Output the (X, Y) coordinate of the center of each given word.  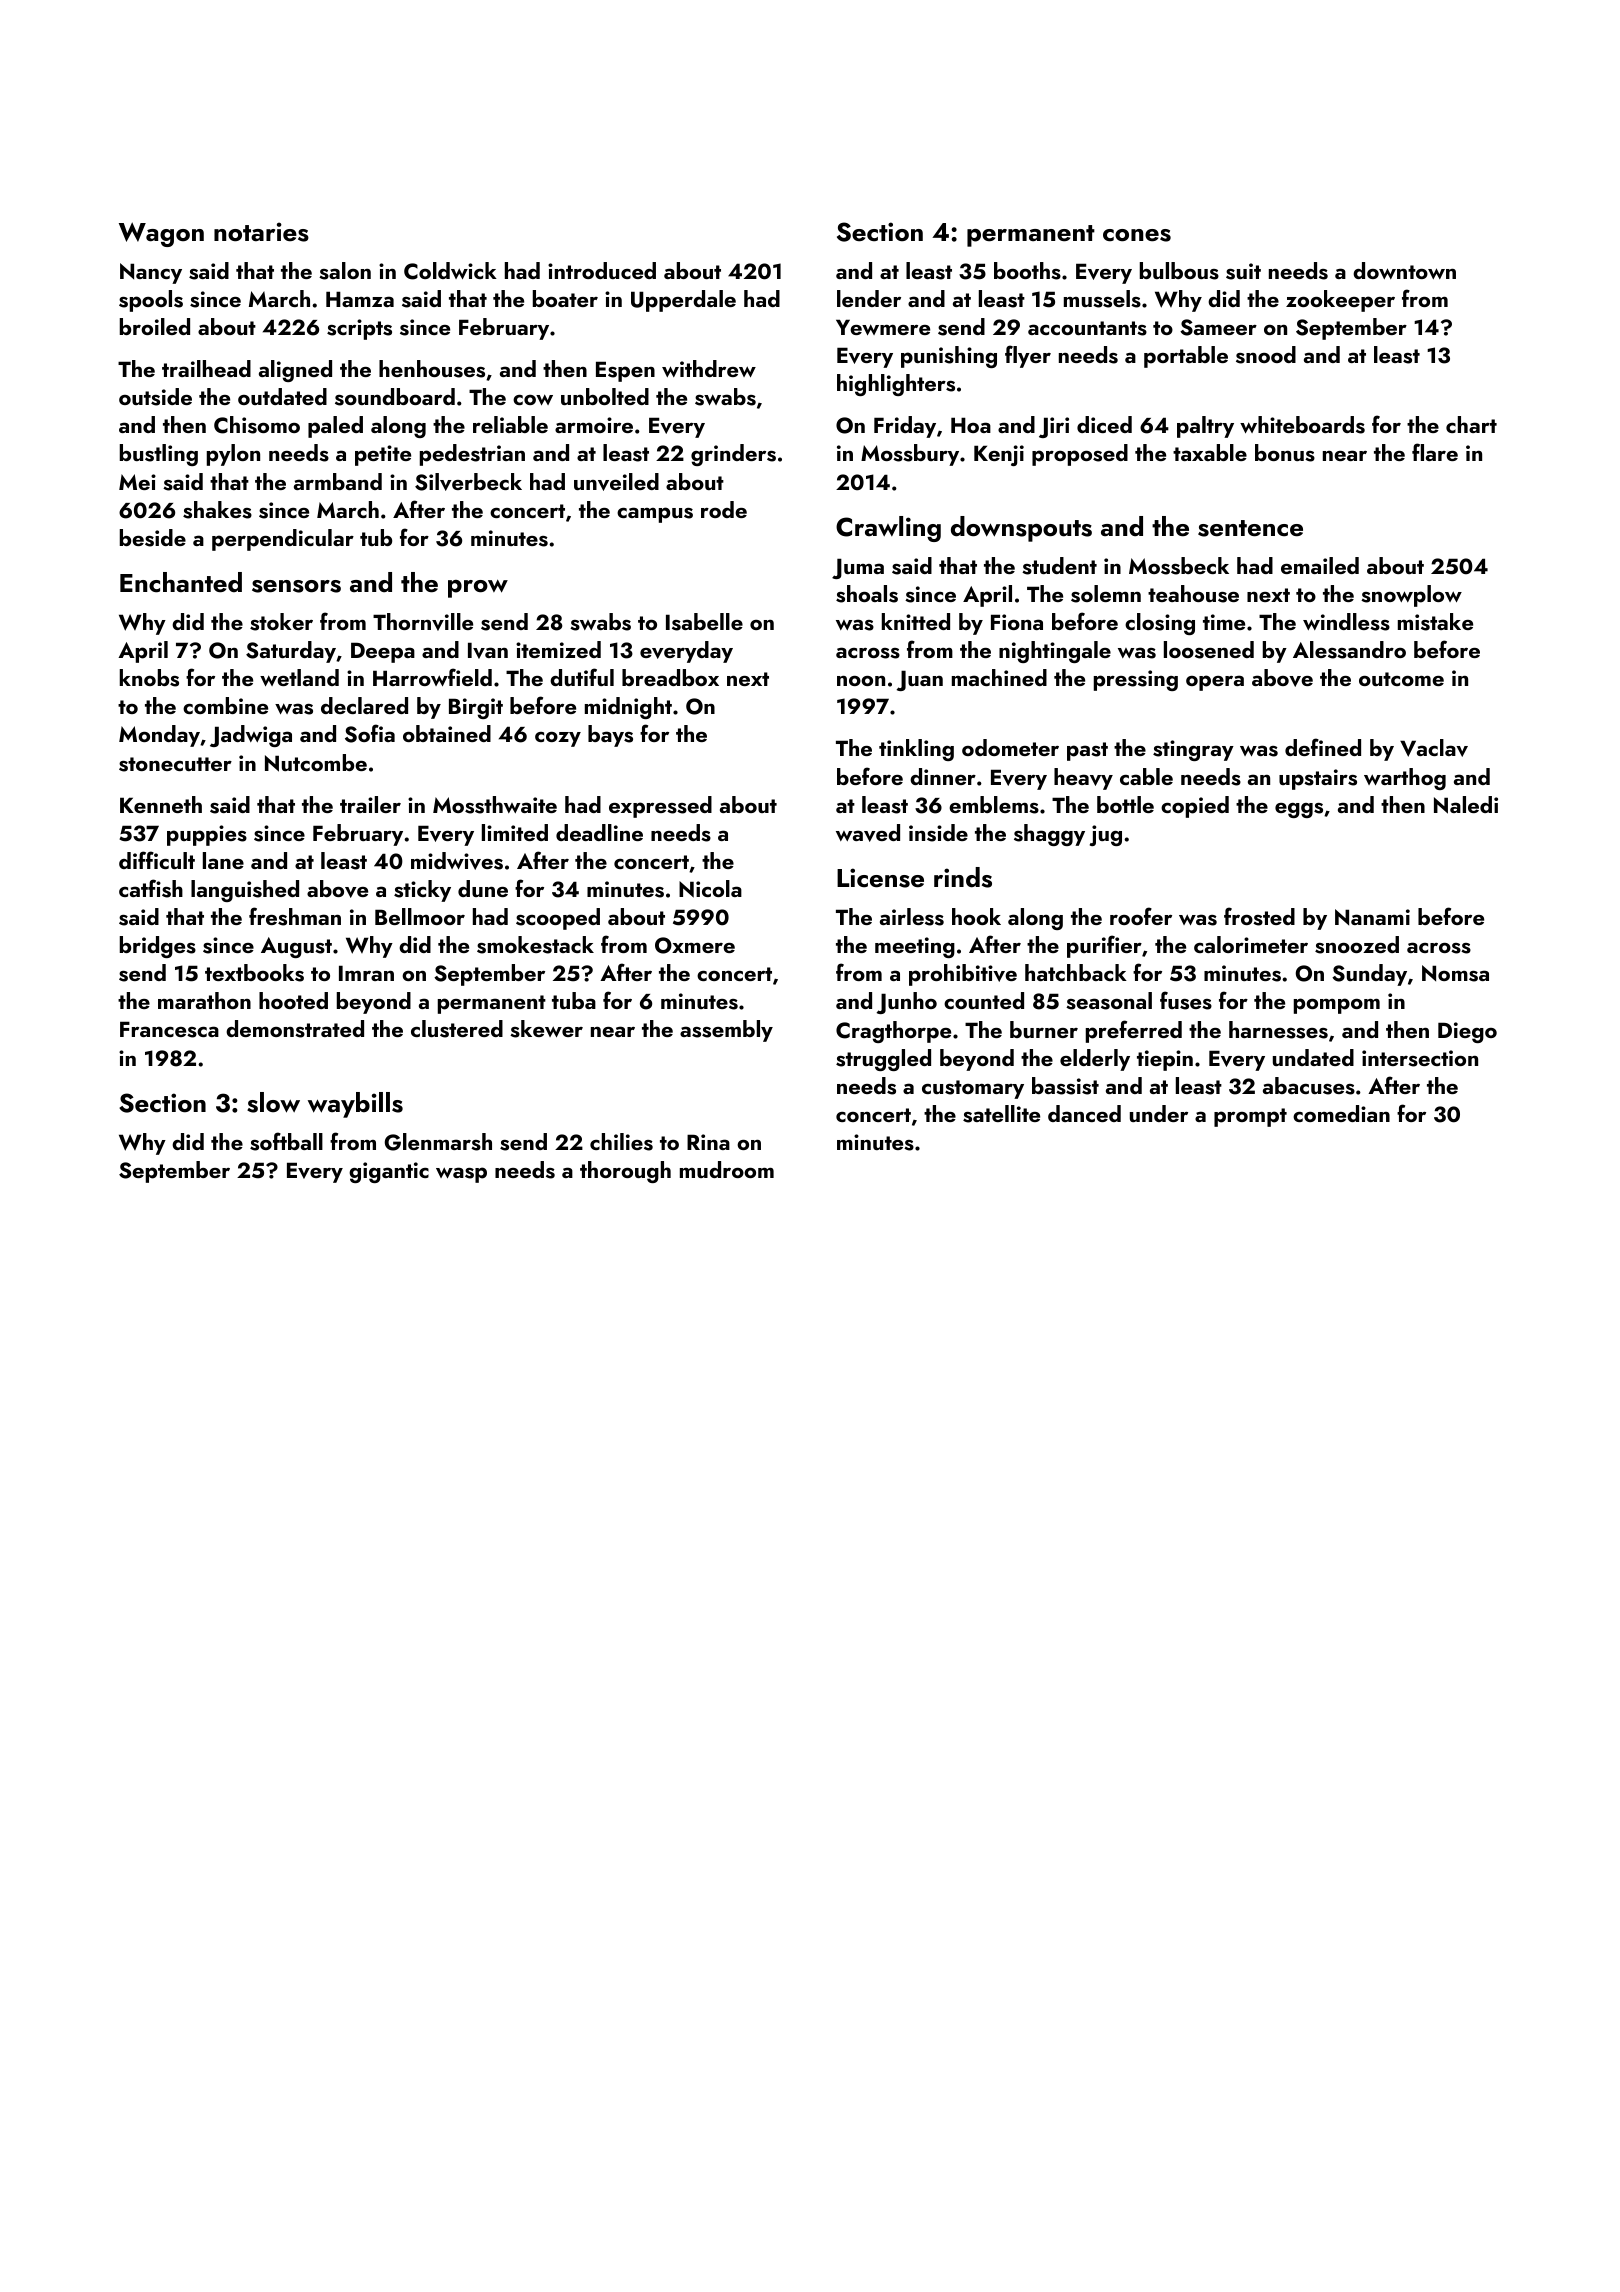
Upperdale (683, 301)
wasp (461, 1175)
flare (1435, 452)
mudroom (727, 1169)
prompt (1250, 1117)
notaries (261, 232)
